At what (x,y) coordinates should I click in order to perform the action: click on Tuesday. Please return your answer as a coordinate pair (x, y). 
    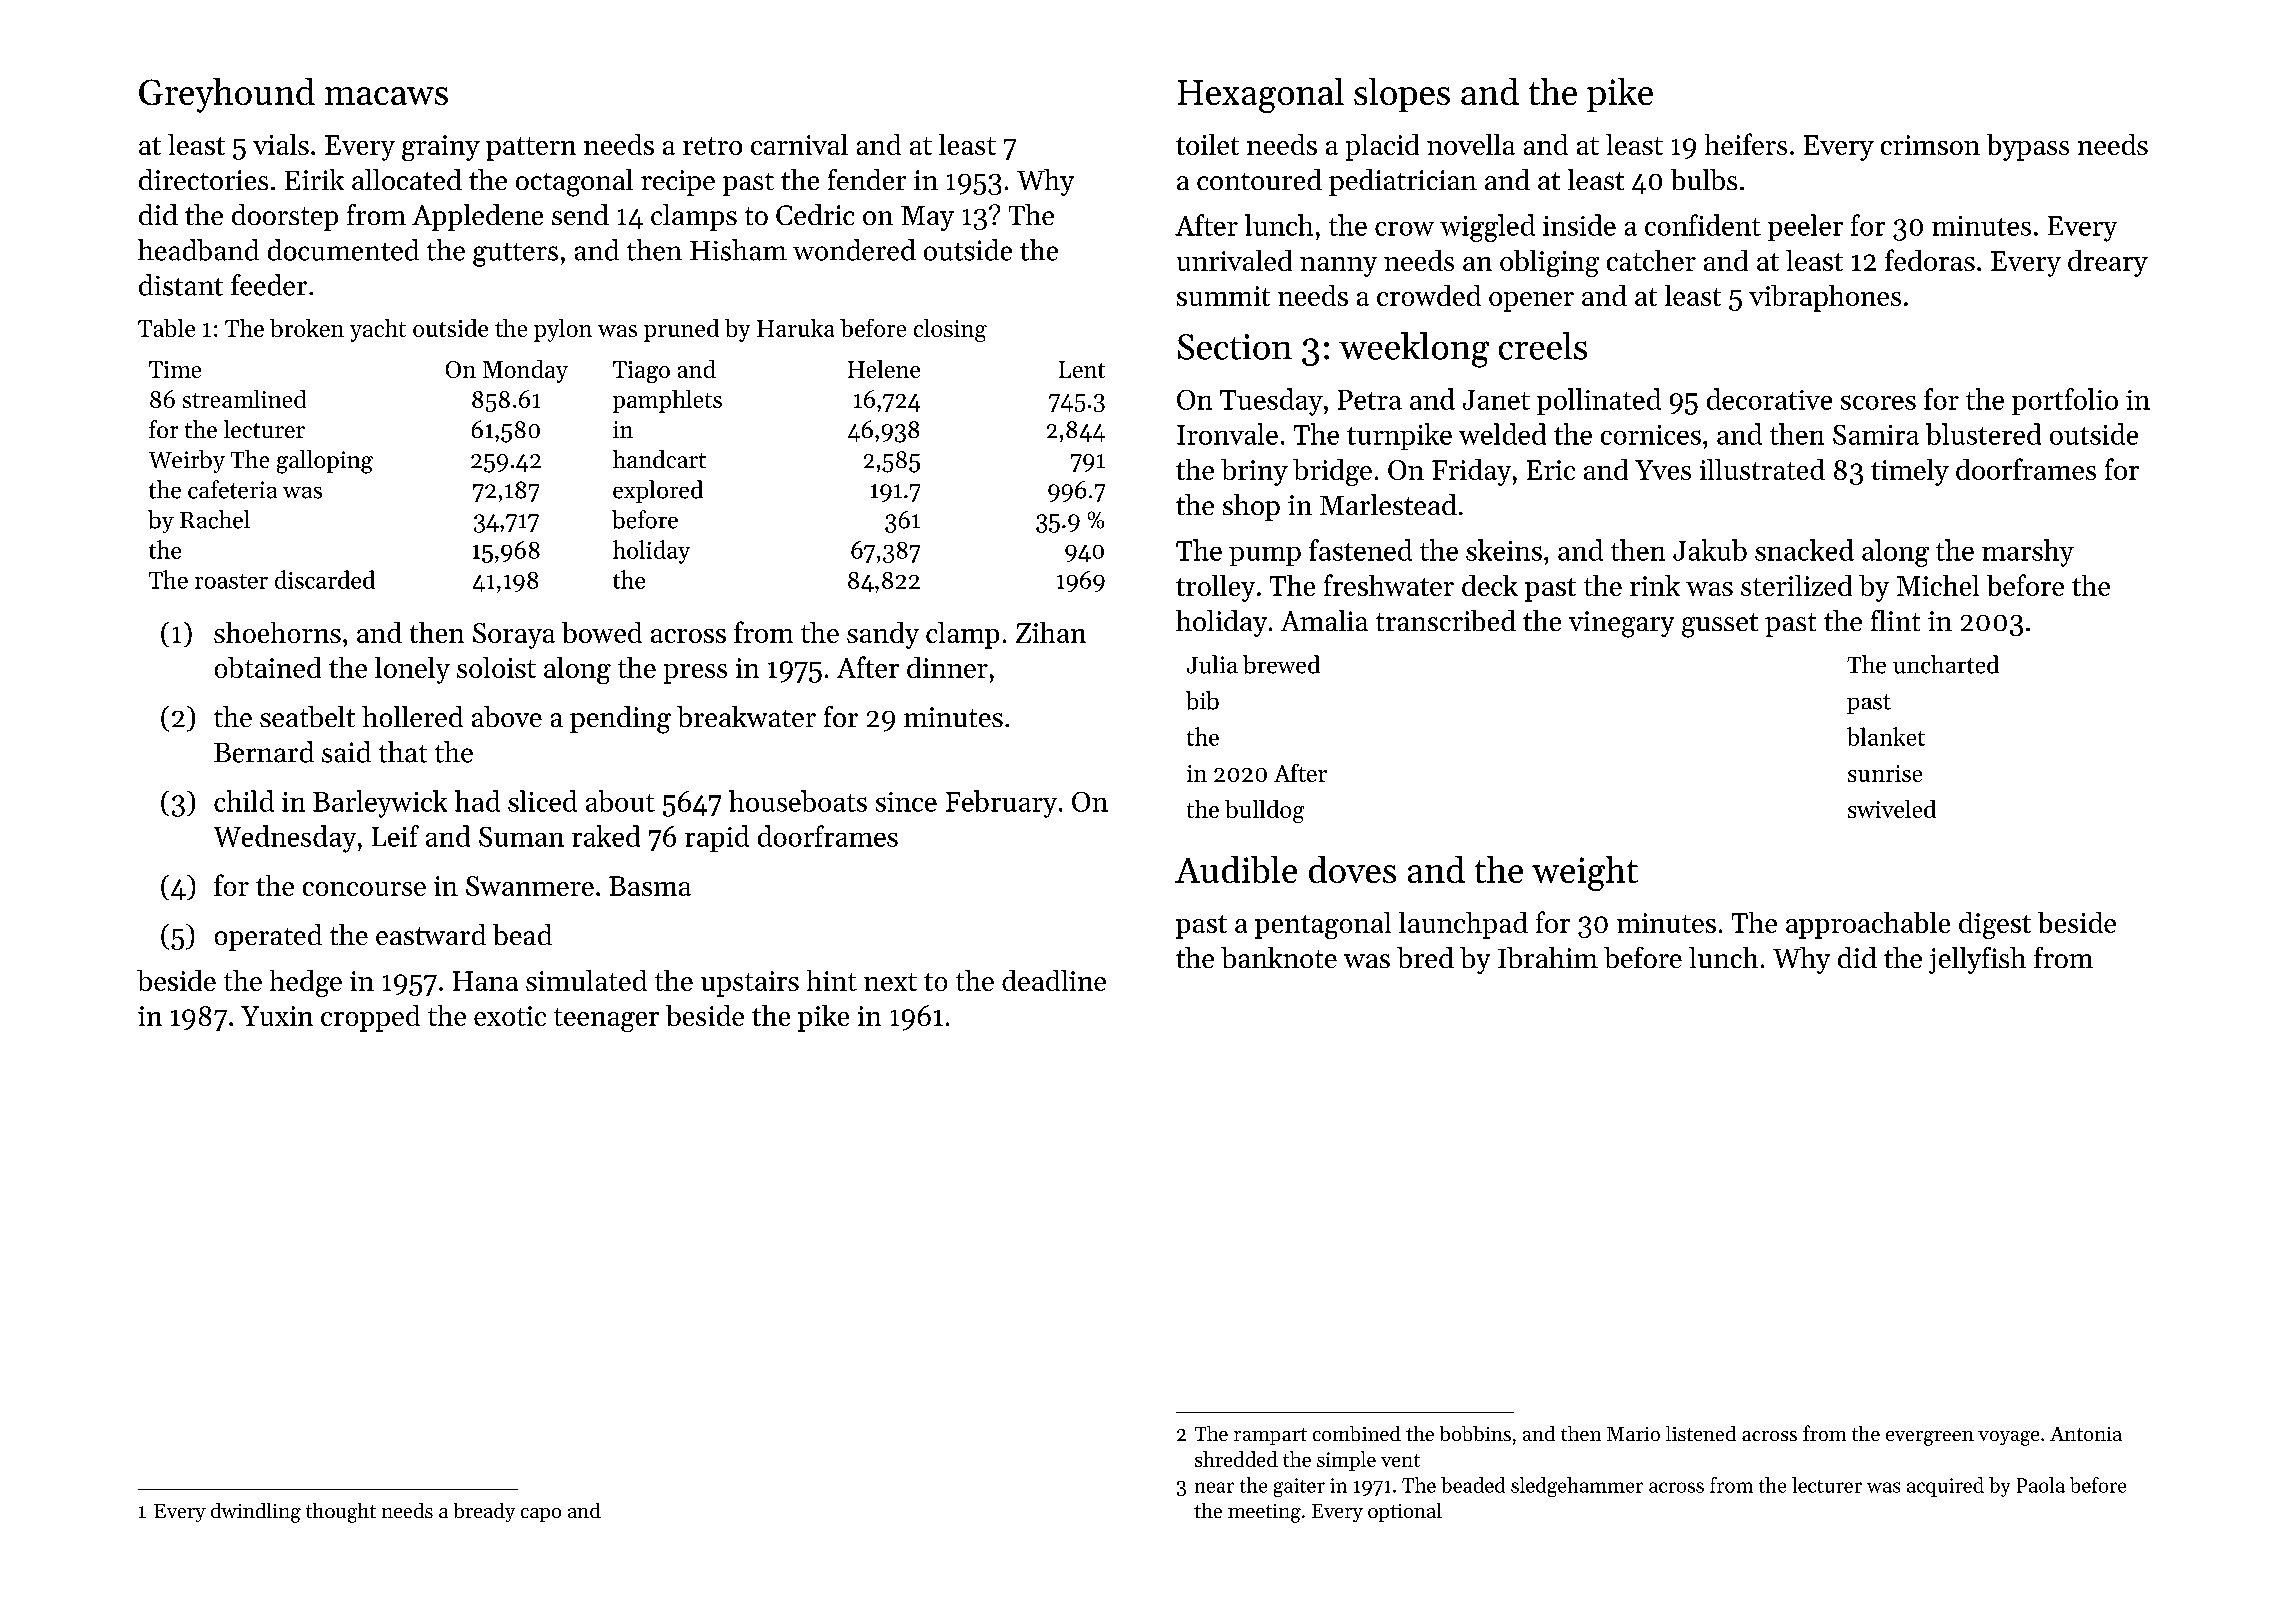
    Looking at the image, I should click on (1271, 402).
